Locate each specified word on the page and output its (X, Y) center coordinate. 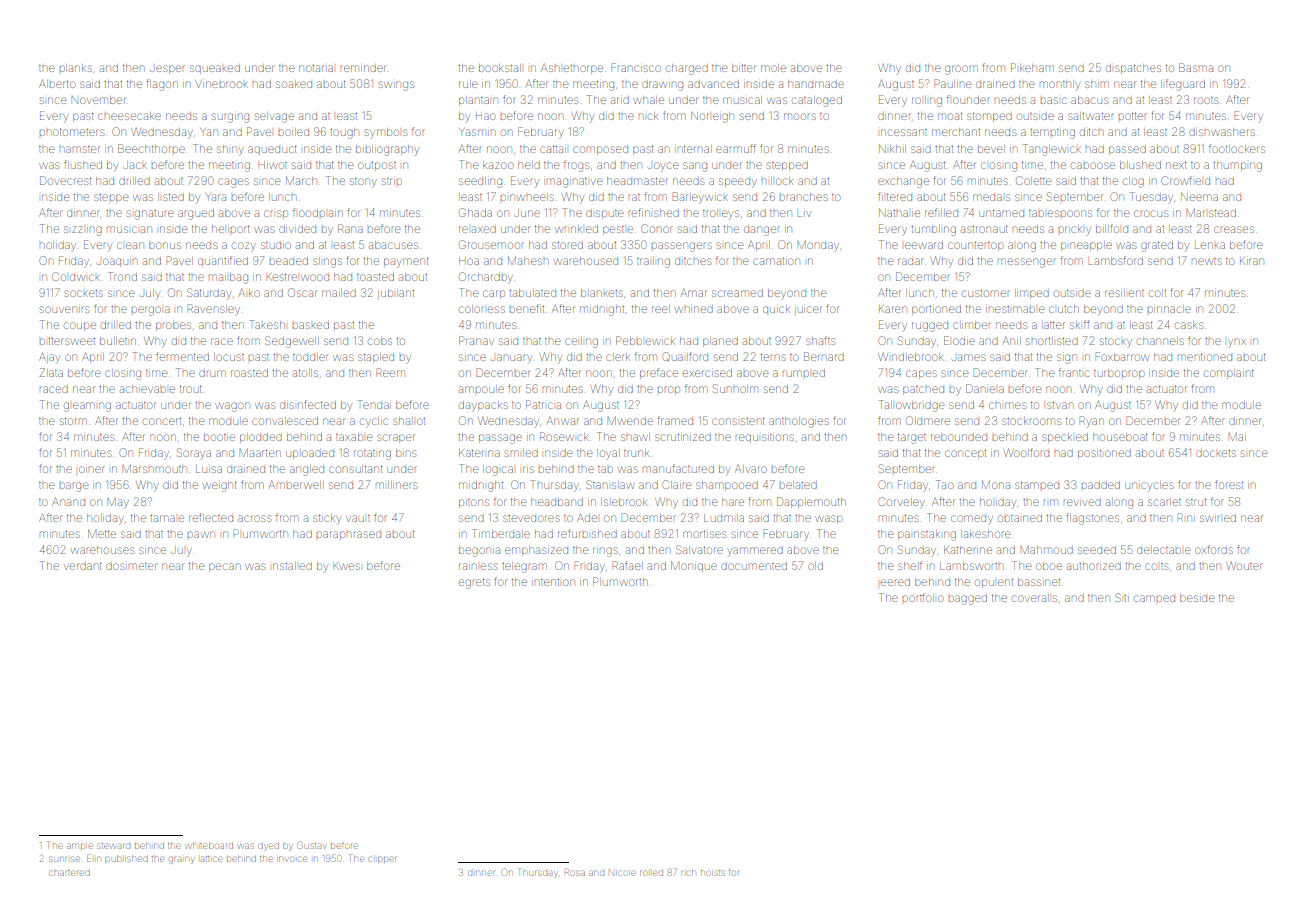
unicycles (1149, 486)
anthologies (799, 422)
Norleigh (712, 117)
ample (80, 846)
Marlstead (1211, 212)
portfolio (923, 597)
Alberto (57, 83)
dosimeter (131, 566)
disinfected (308, 404)
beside (1197, 598)
